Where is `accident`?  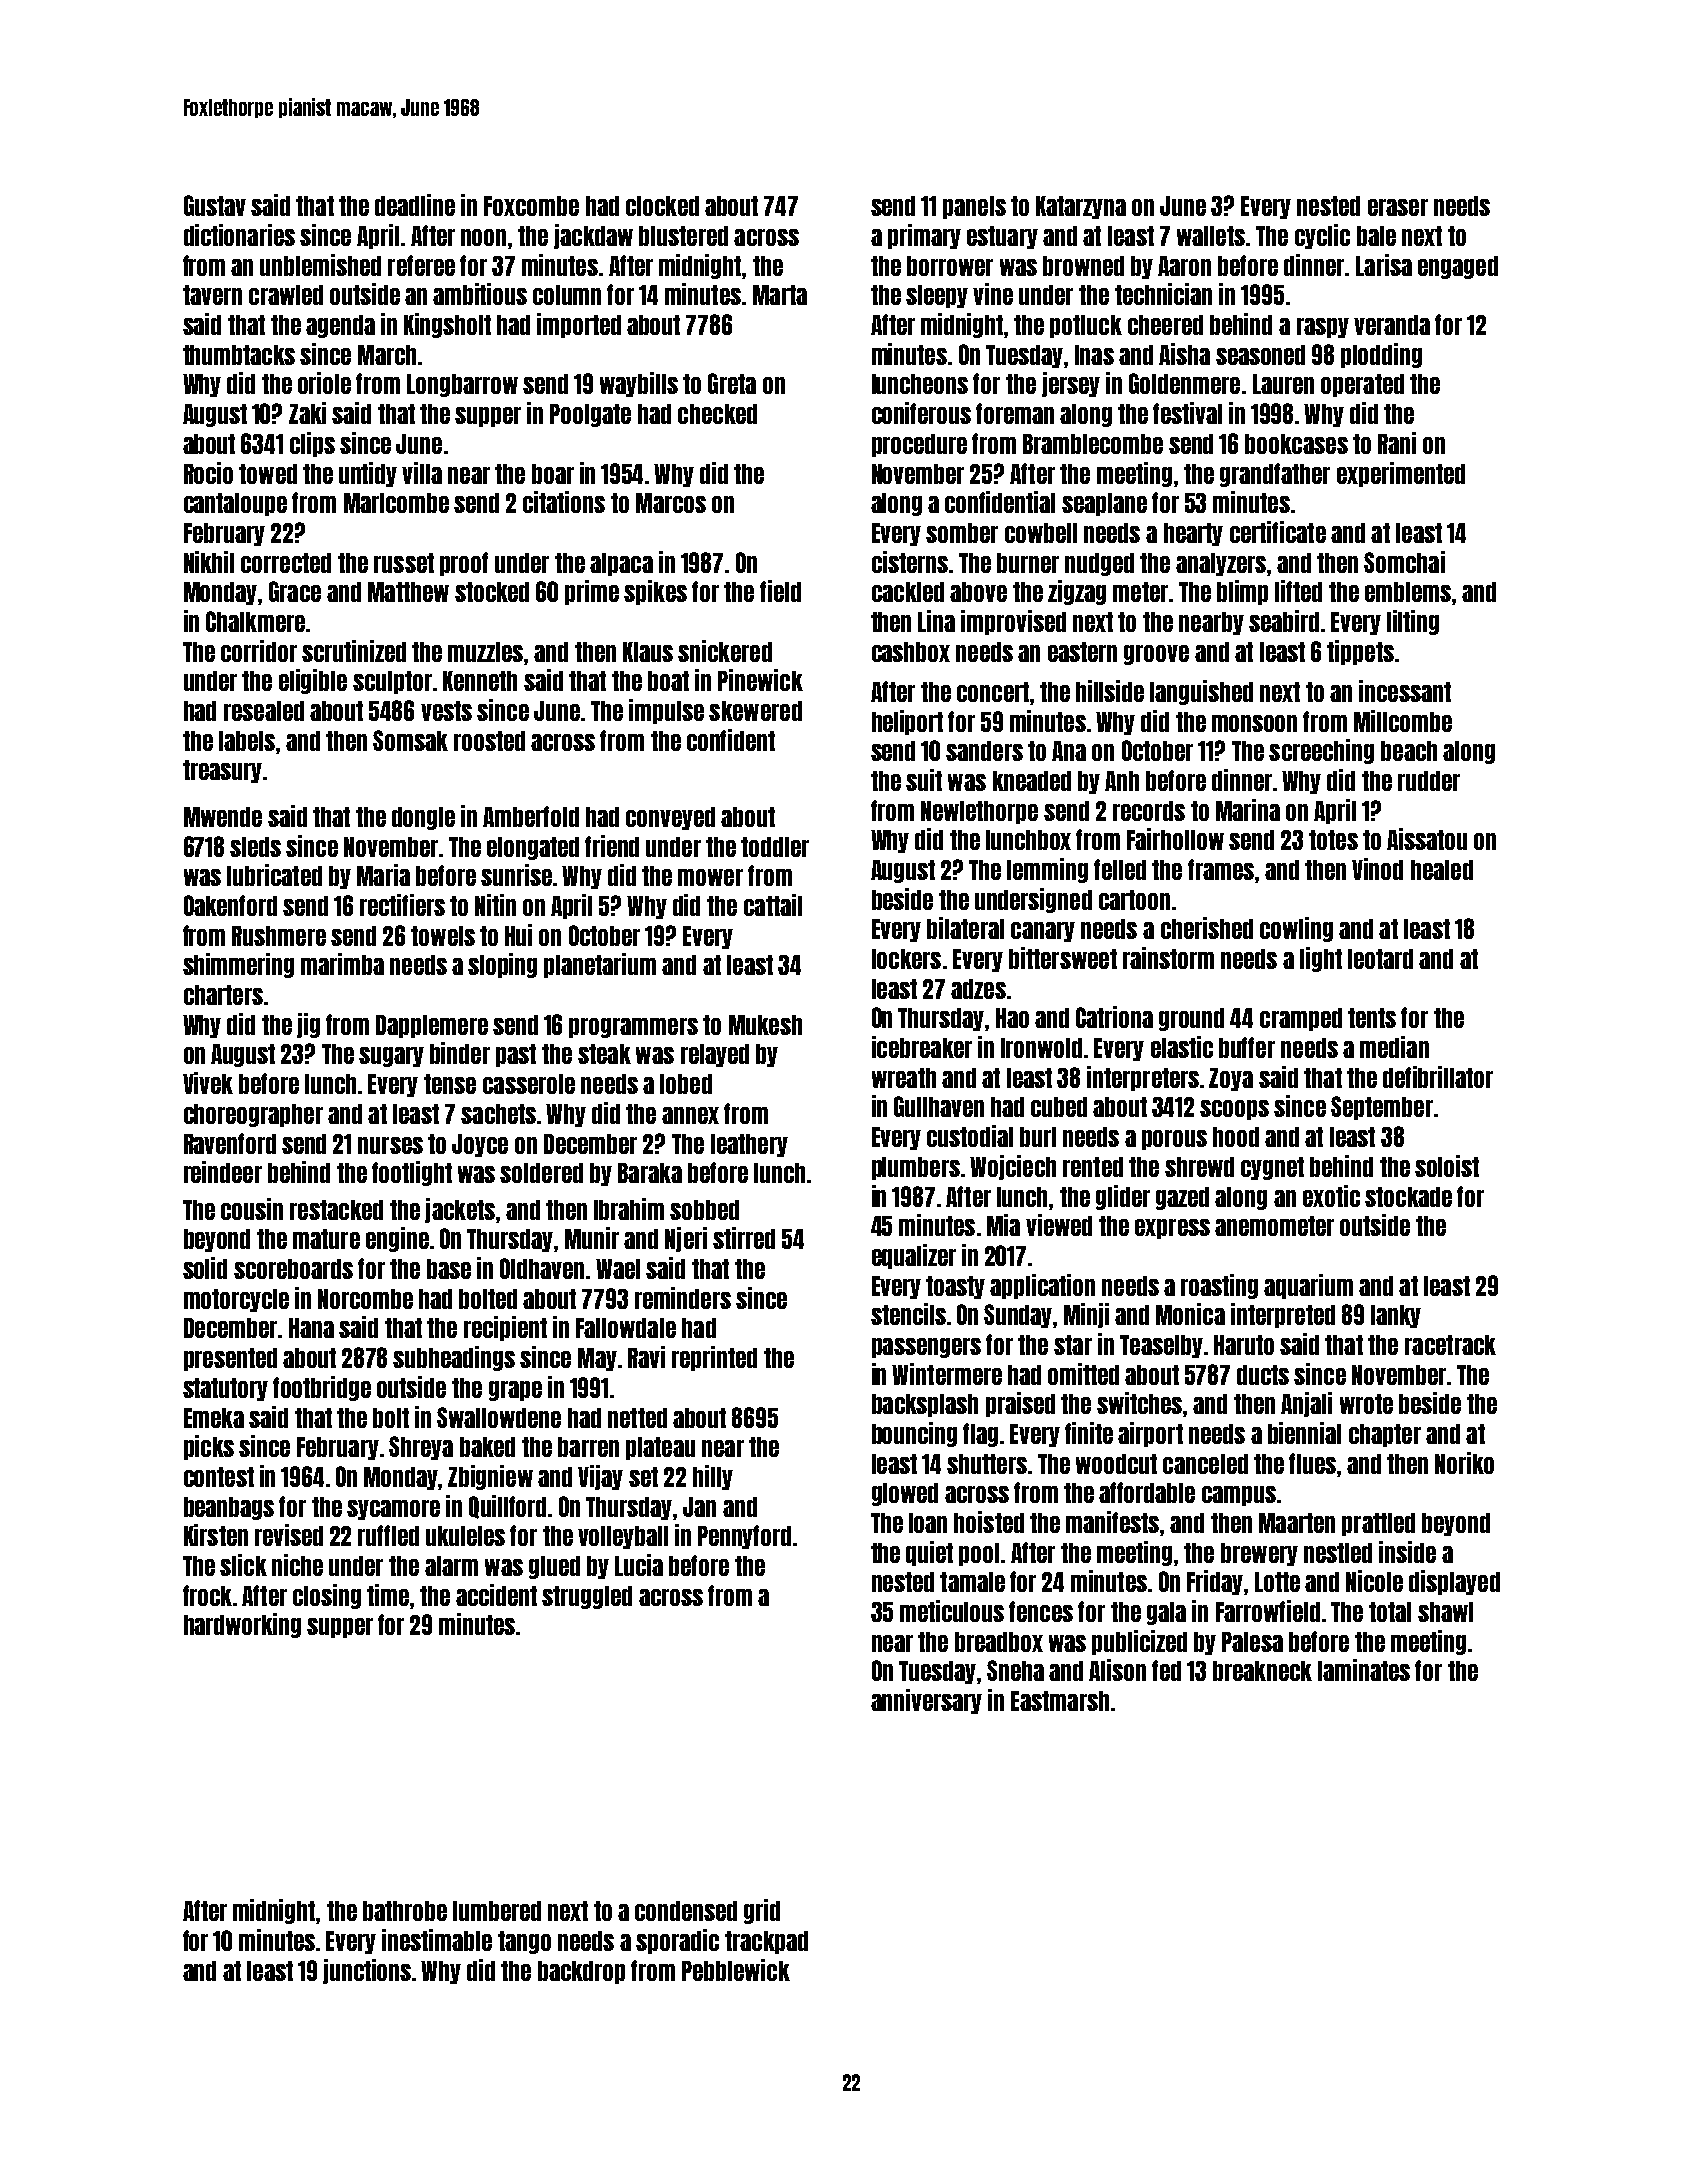 accident is located at coordinates (496, 1595).
